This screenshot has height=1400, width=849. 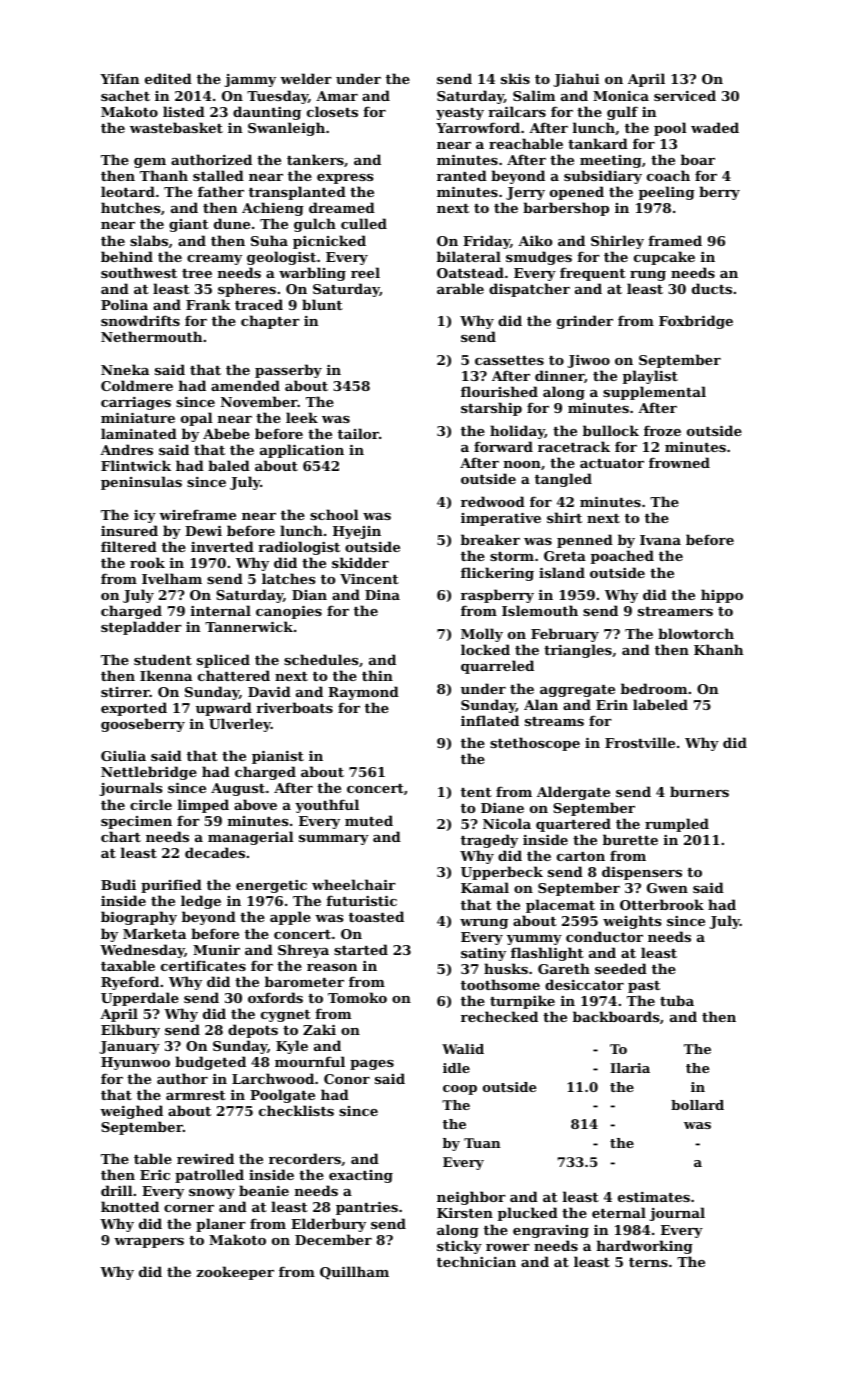 What do you see at coordinates (506, 968) in the screenshot?
I see `husks` at bounding box center [506, 968].
